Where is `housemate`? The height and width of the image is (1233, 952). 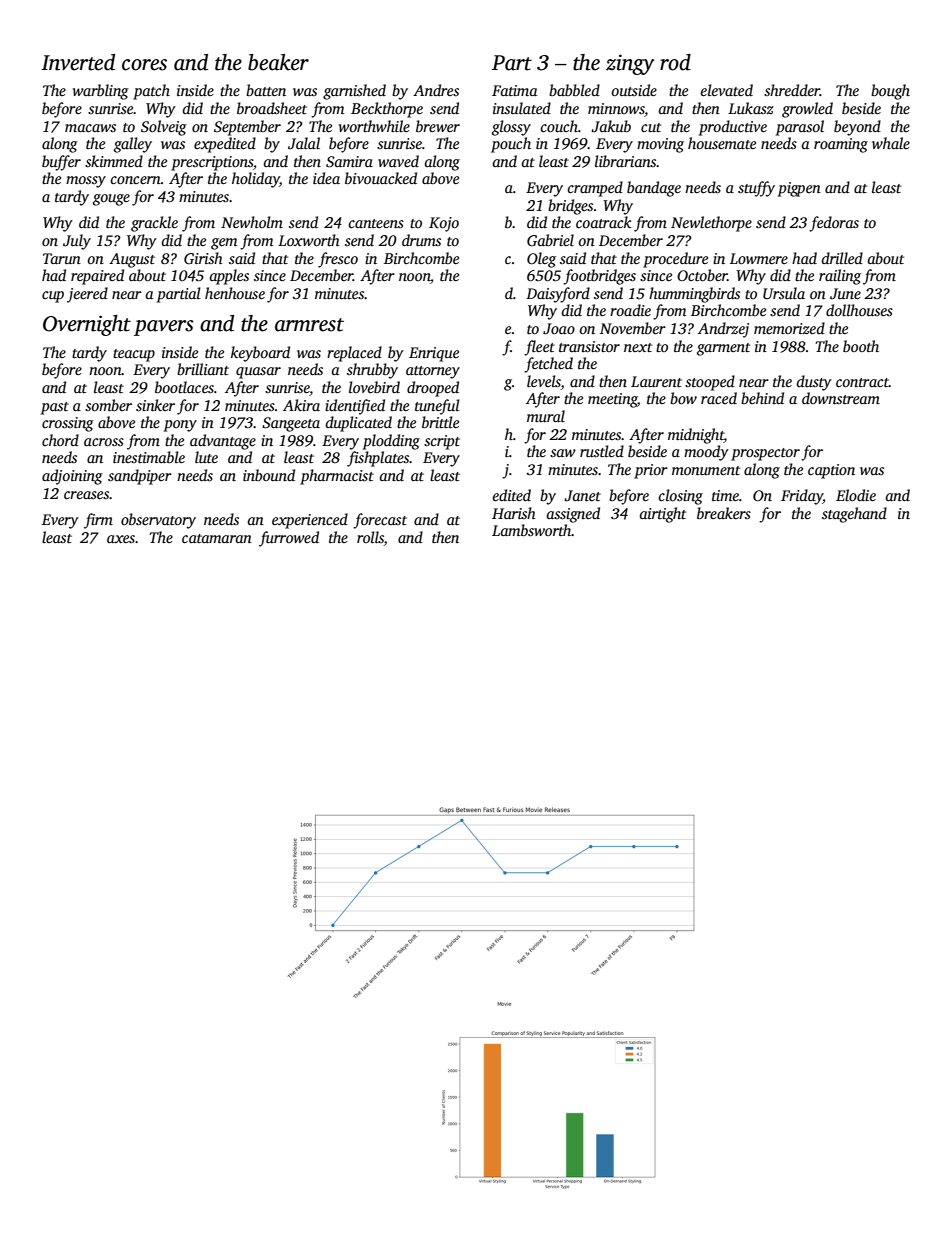
housemate is located at coordinates (722, 143).
